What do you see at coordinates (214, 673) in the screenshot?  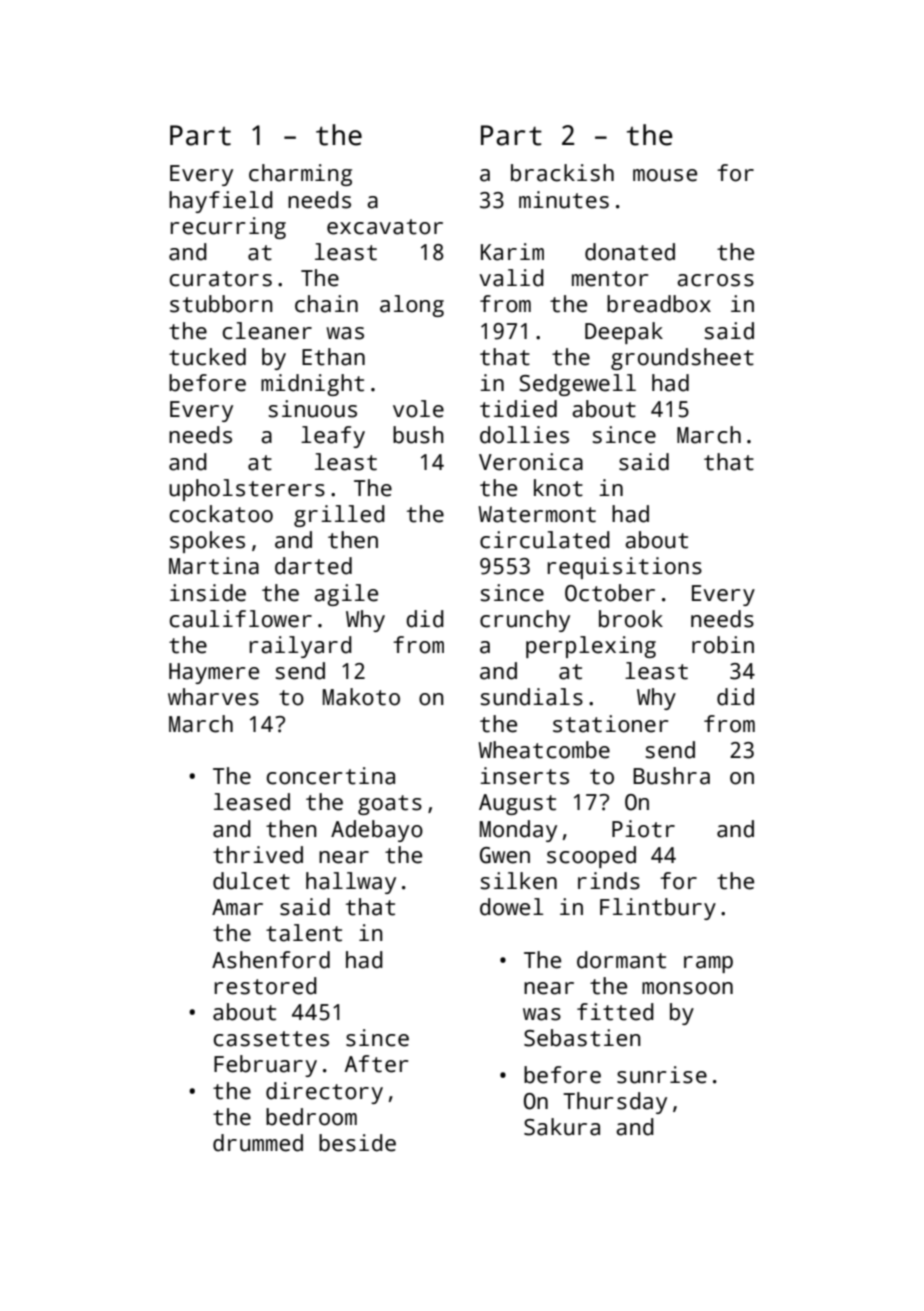 I see `Haymere` at bounding box center [214, 673].
